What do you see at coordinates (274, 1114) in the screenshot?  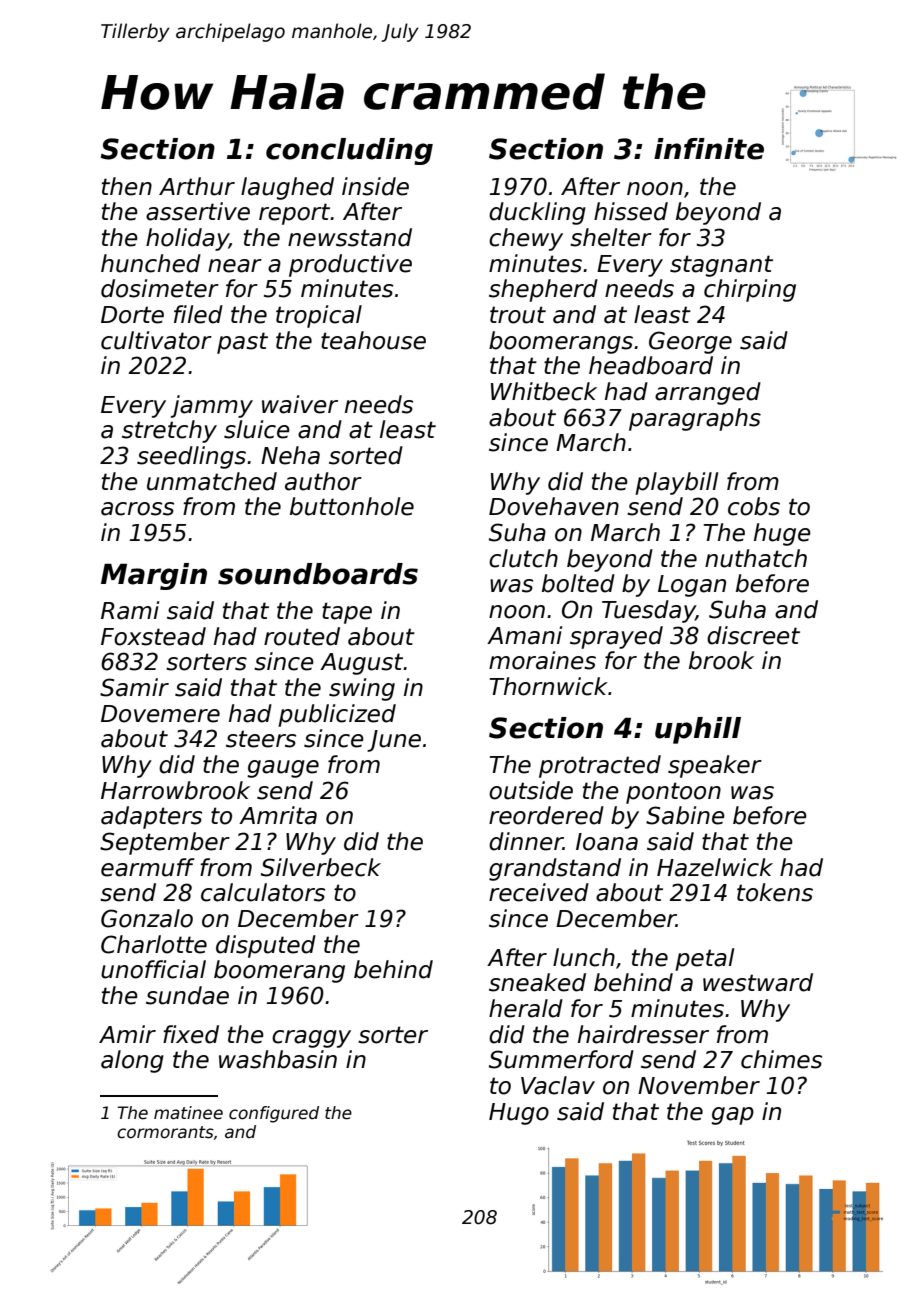 I see `configured` at bounding box center [274, 1114].
